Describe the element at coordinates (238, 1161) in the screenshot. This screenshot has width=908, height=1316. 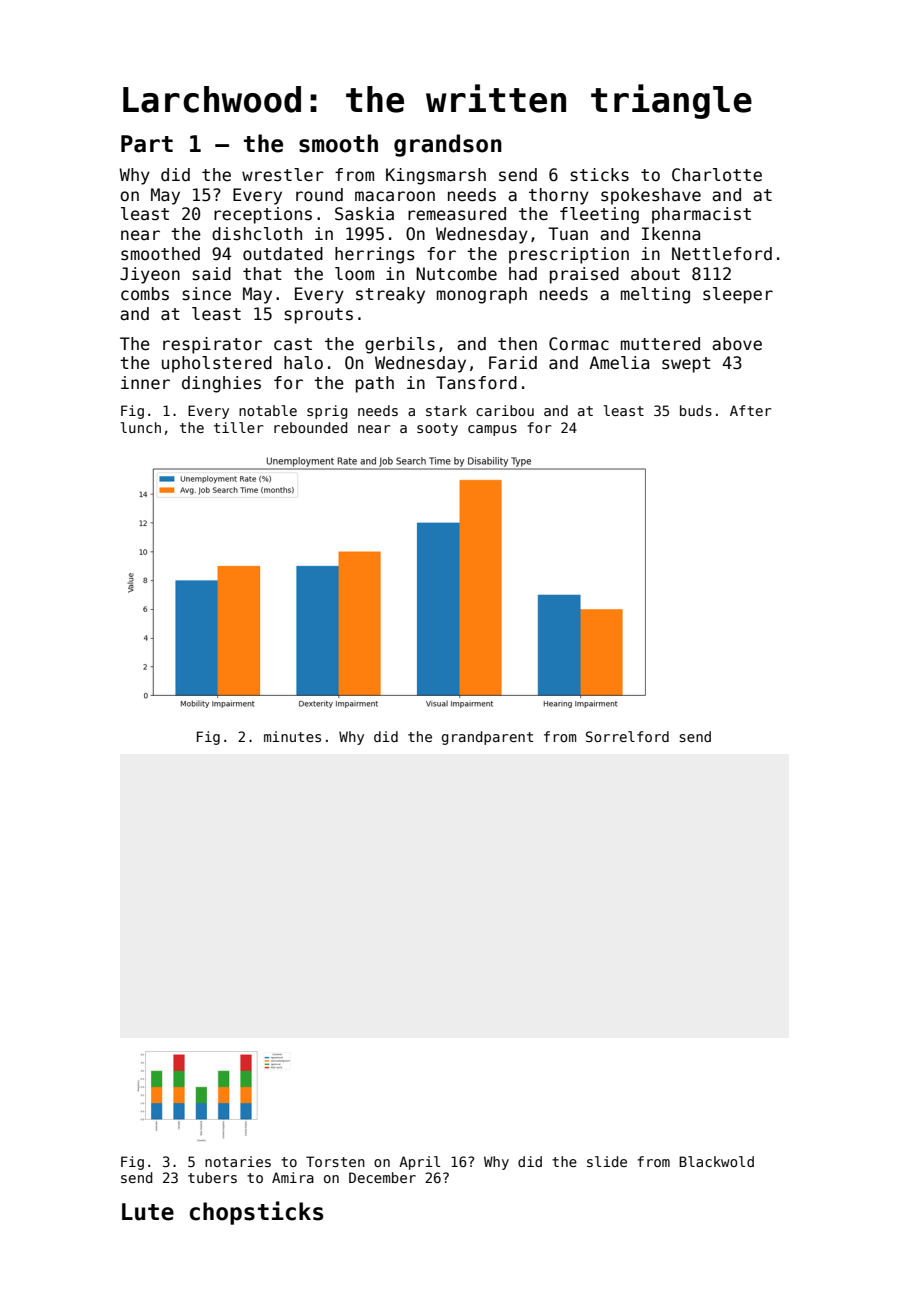
I see `notaries` at that location.
